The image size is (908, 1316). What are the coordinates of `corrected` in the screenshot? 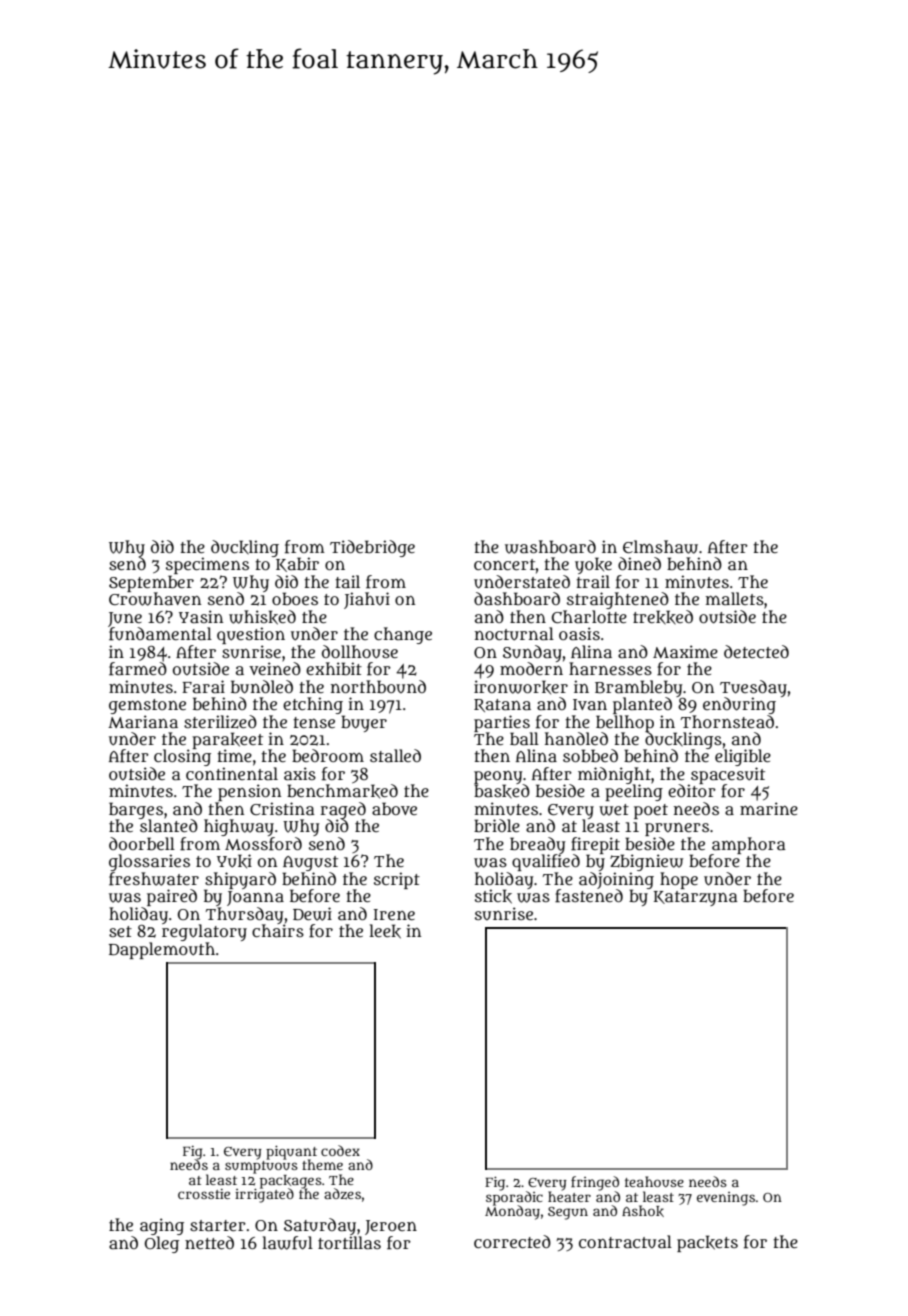 It's located at (512, 1241).
